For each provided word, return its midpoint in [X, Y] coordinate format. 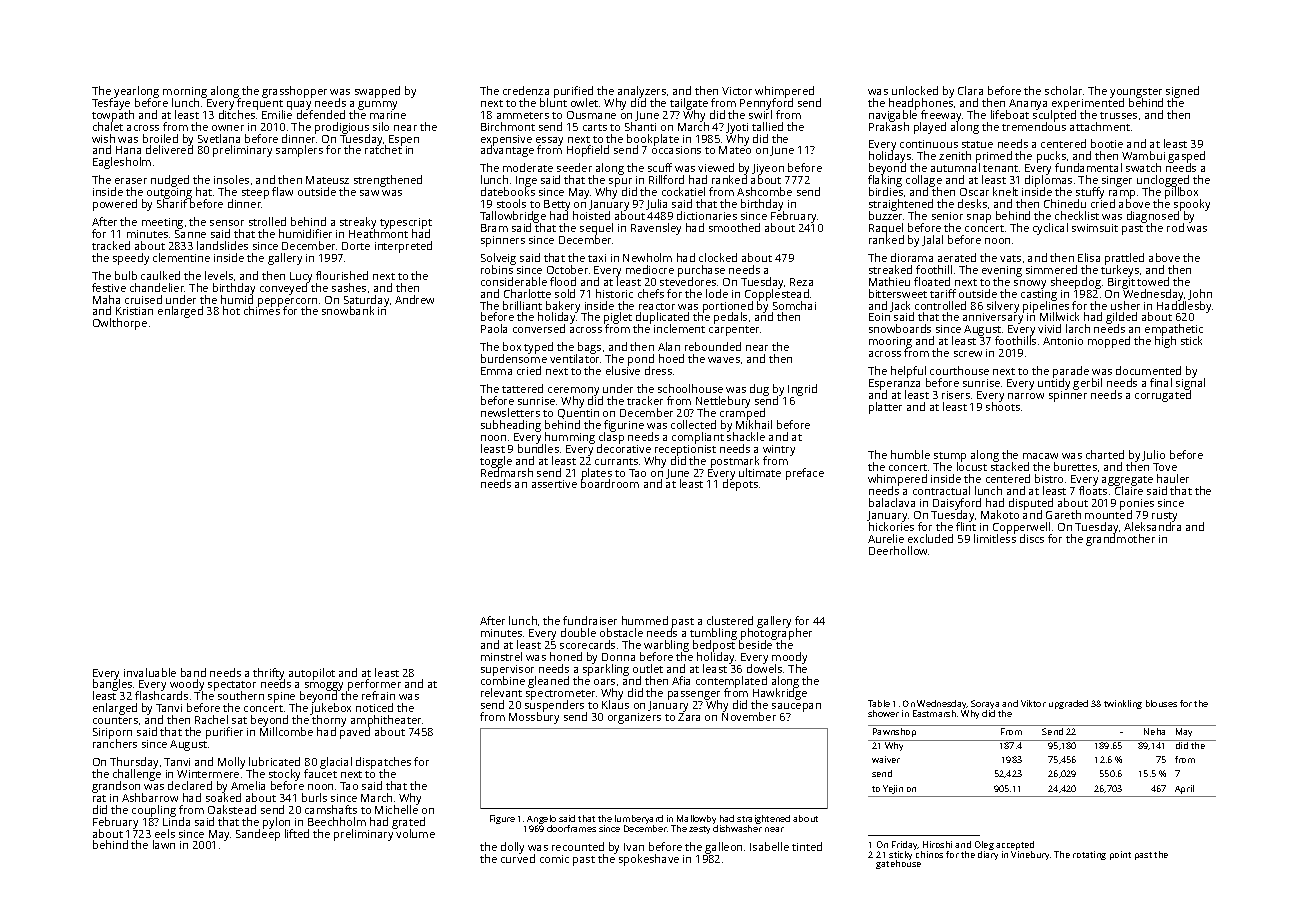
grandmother [1120, 540]
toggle [496, 462]
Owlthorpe [120, 324]
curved [518, 858]
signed [1182, 92]
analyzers [642, 92]
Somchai [794, 305]
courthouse [959, 370]
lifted [297, 833]
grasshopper [294, 92]
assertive [554, 484]
